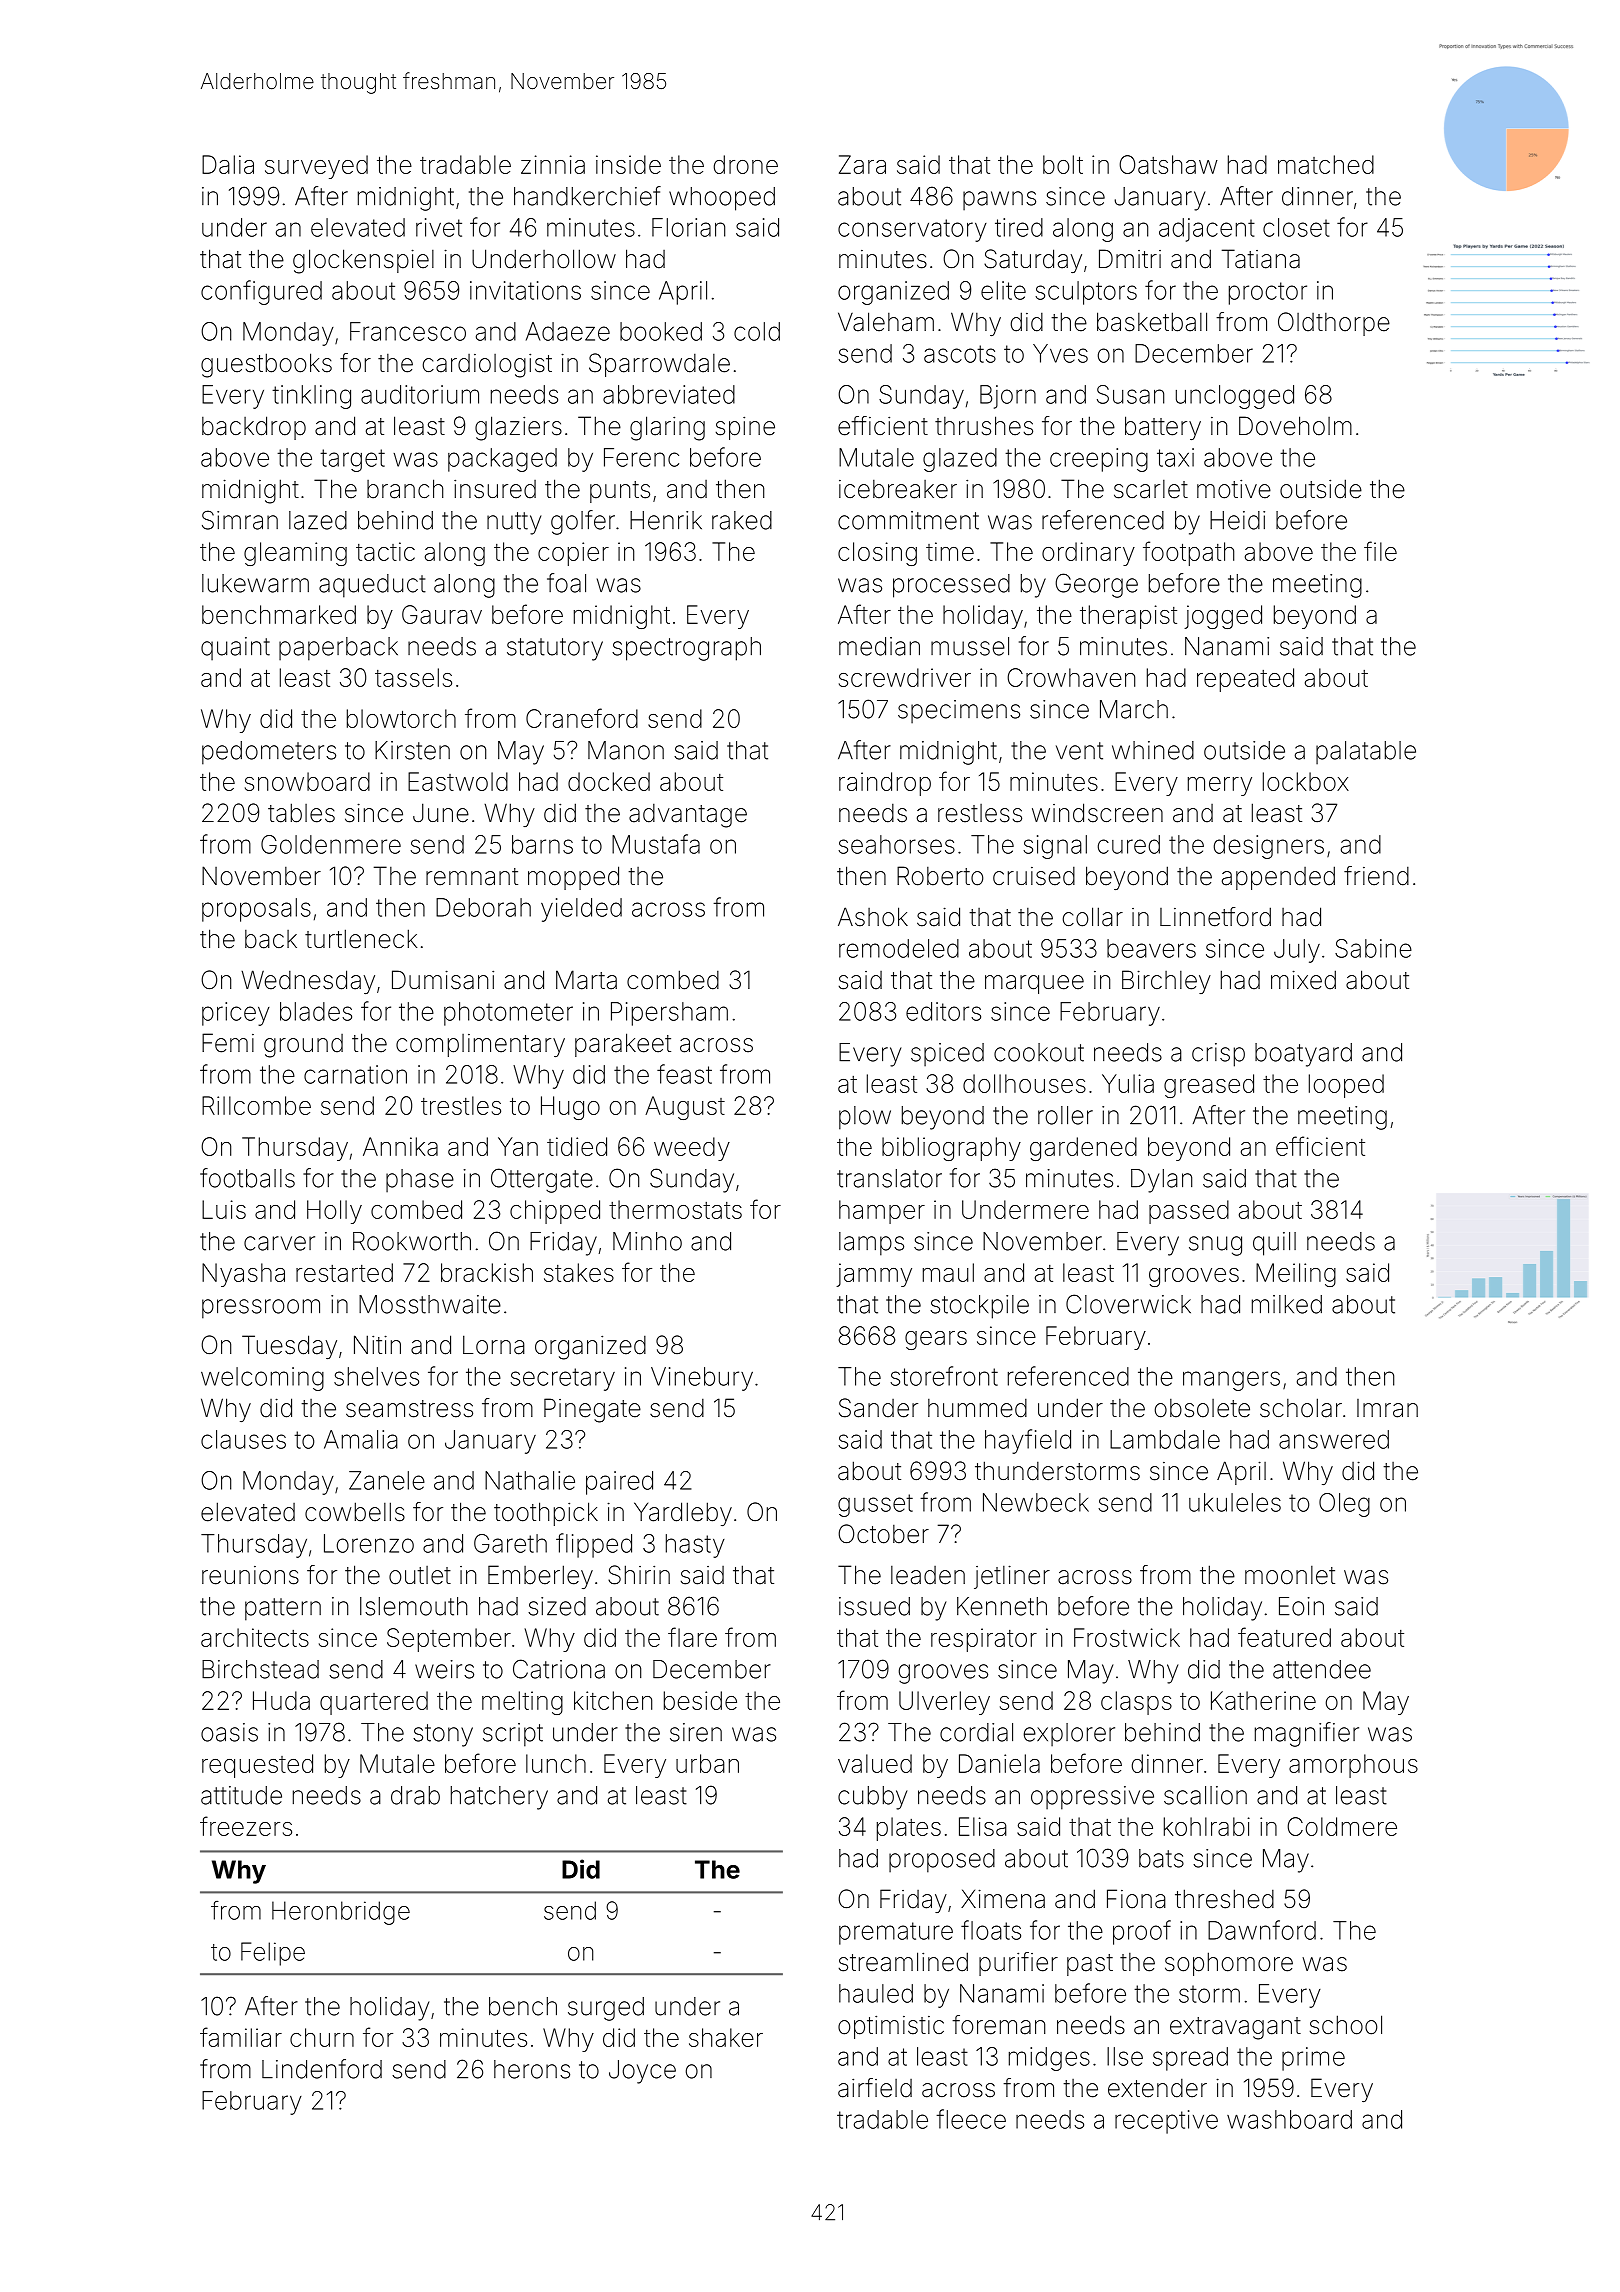 Image resolution: width=1620 pixels, height=2292 pixels. What do you see at coordinates (891, 2027) in the image?
I see `optimistic` at bounding box center [891, 2027].
